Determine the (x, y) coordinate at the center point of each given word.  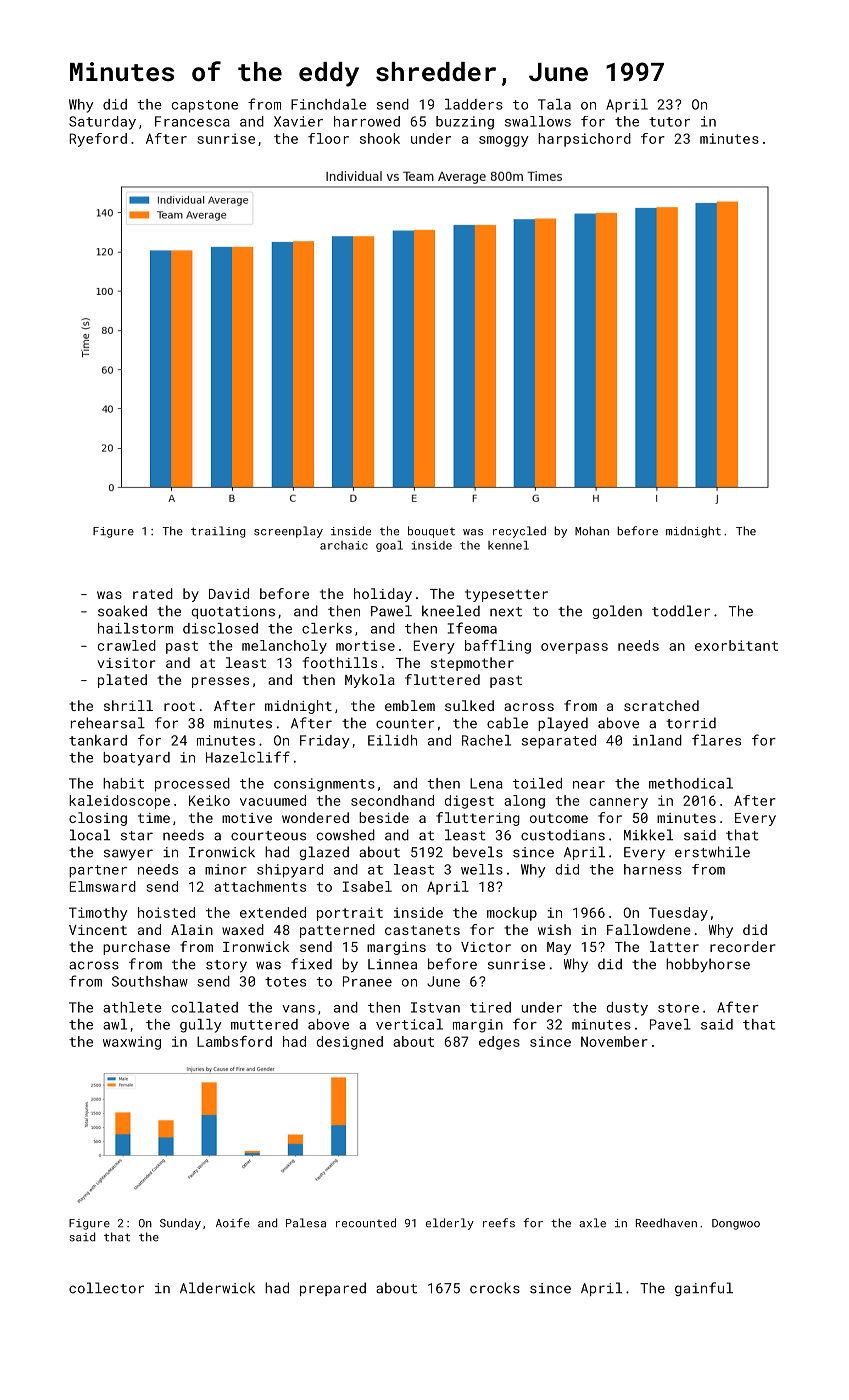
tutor (669, 122)
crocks (495, 1288)
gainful (704, 1289)
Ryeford (98, 140)
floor (328, 138)
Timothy (98, 914)
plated (122, 681)
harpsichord (584, 140)
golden (617, 612)
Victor (486, 947)
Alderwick (217, 1288)
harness (653, 869)
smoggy (504, 141)
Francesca (192, 121)
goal (389, 546)
